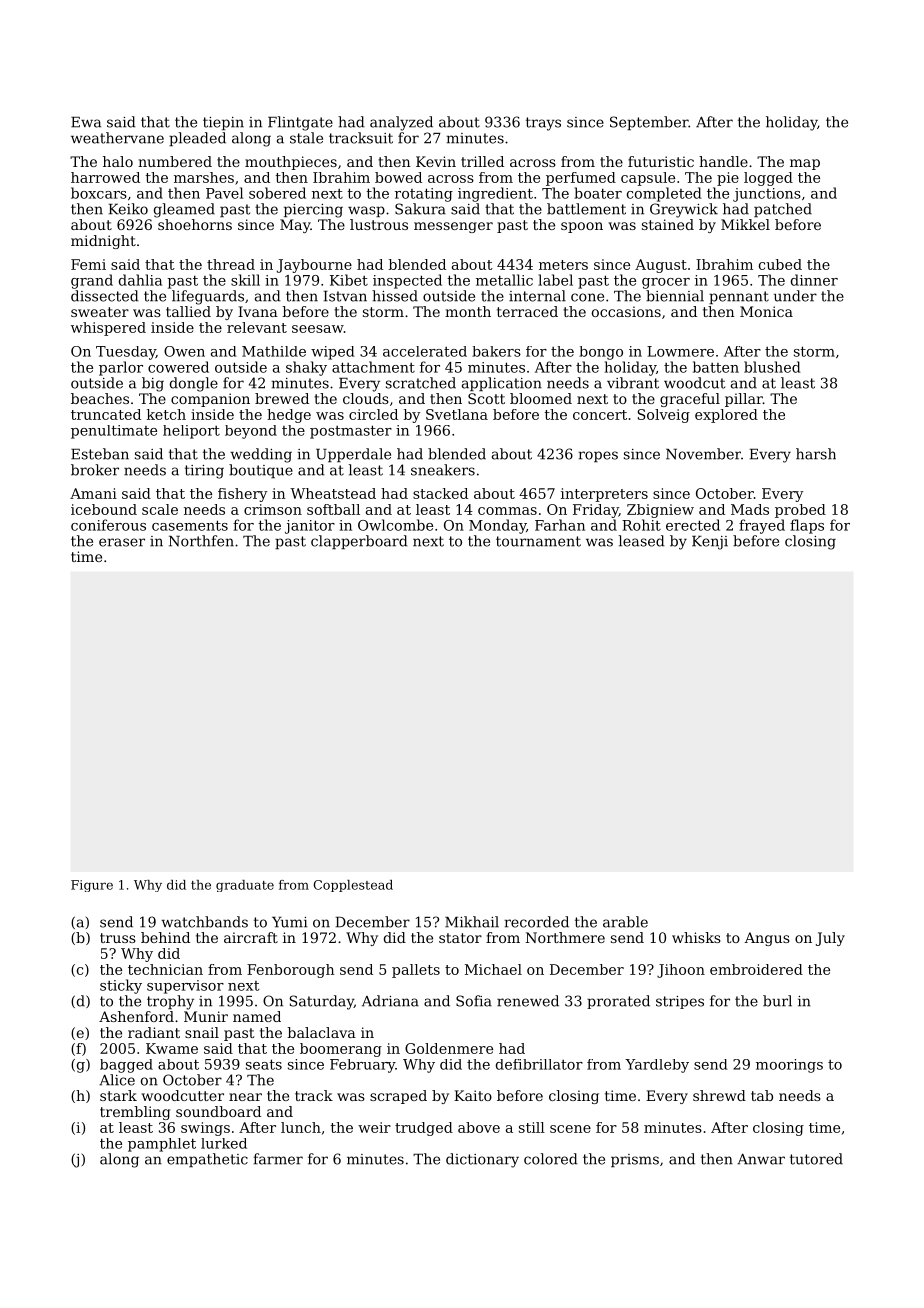  I want to click on attachment, so click(373, 367).
